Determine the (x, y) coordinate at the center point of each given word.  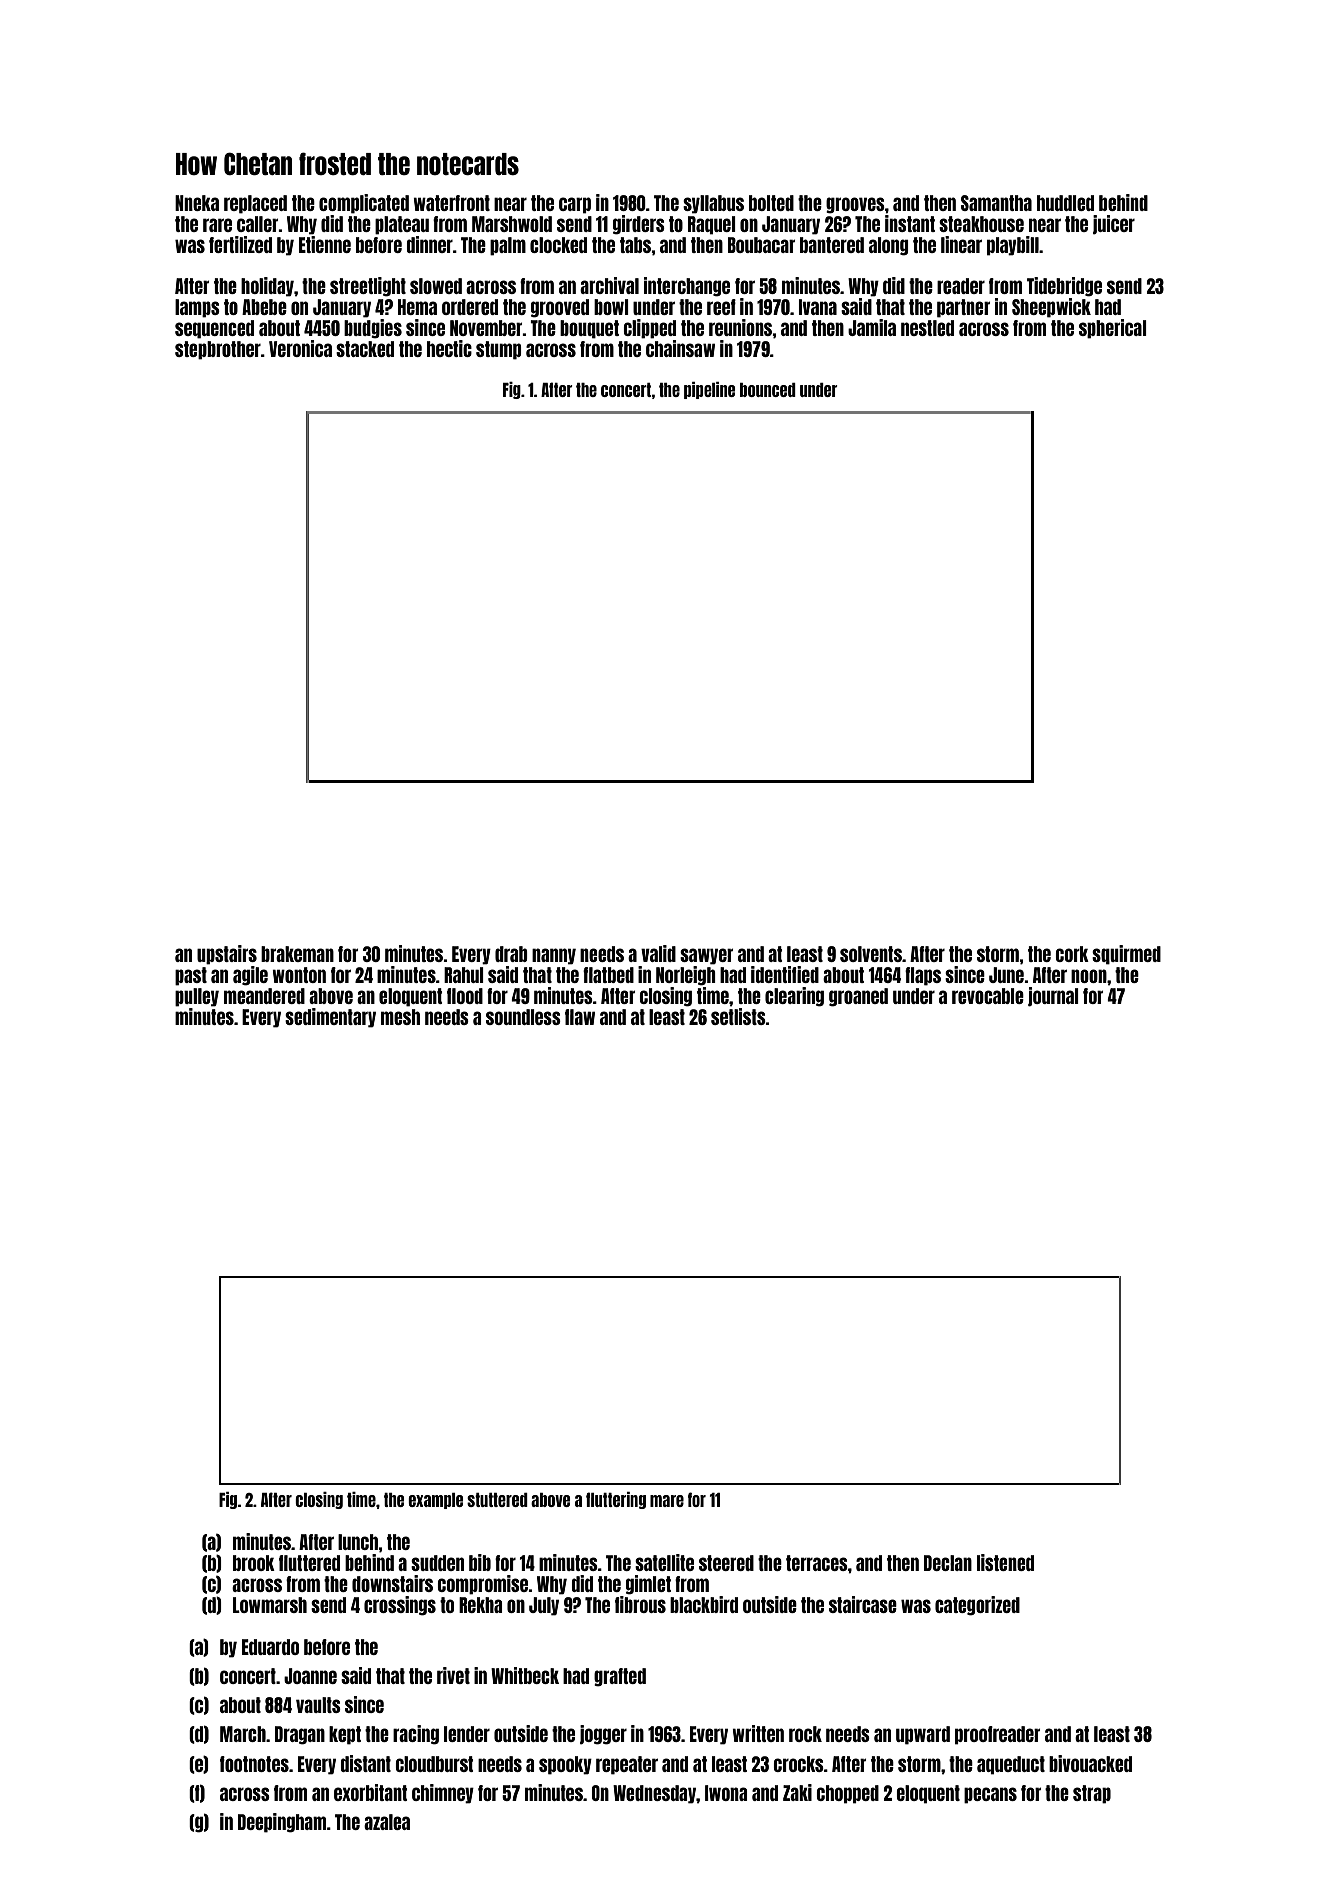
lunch (358, 1542)
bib (480, 1562)
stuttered (497, 1500)
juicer (1114, 224)
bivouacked (1090, 1763)
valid (658, 953)
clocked (558, 245)
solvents (871, 954)
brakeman (297, 954)
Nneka (197, 203)
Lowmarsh (270, 1605)
